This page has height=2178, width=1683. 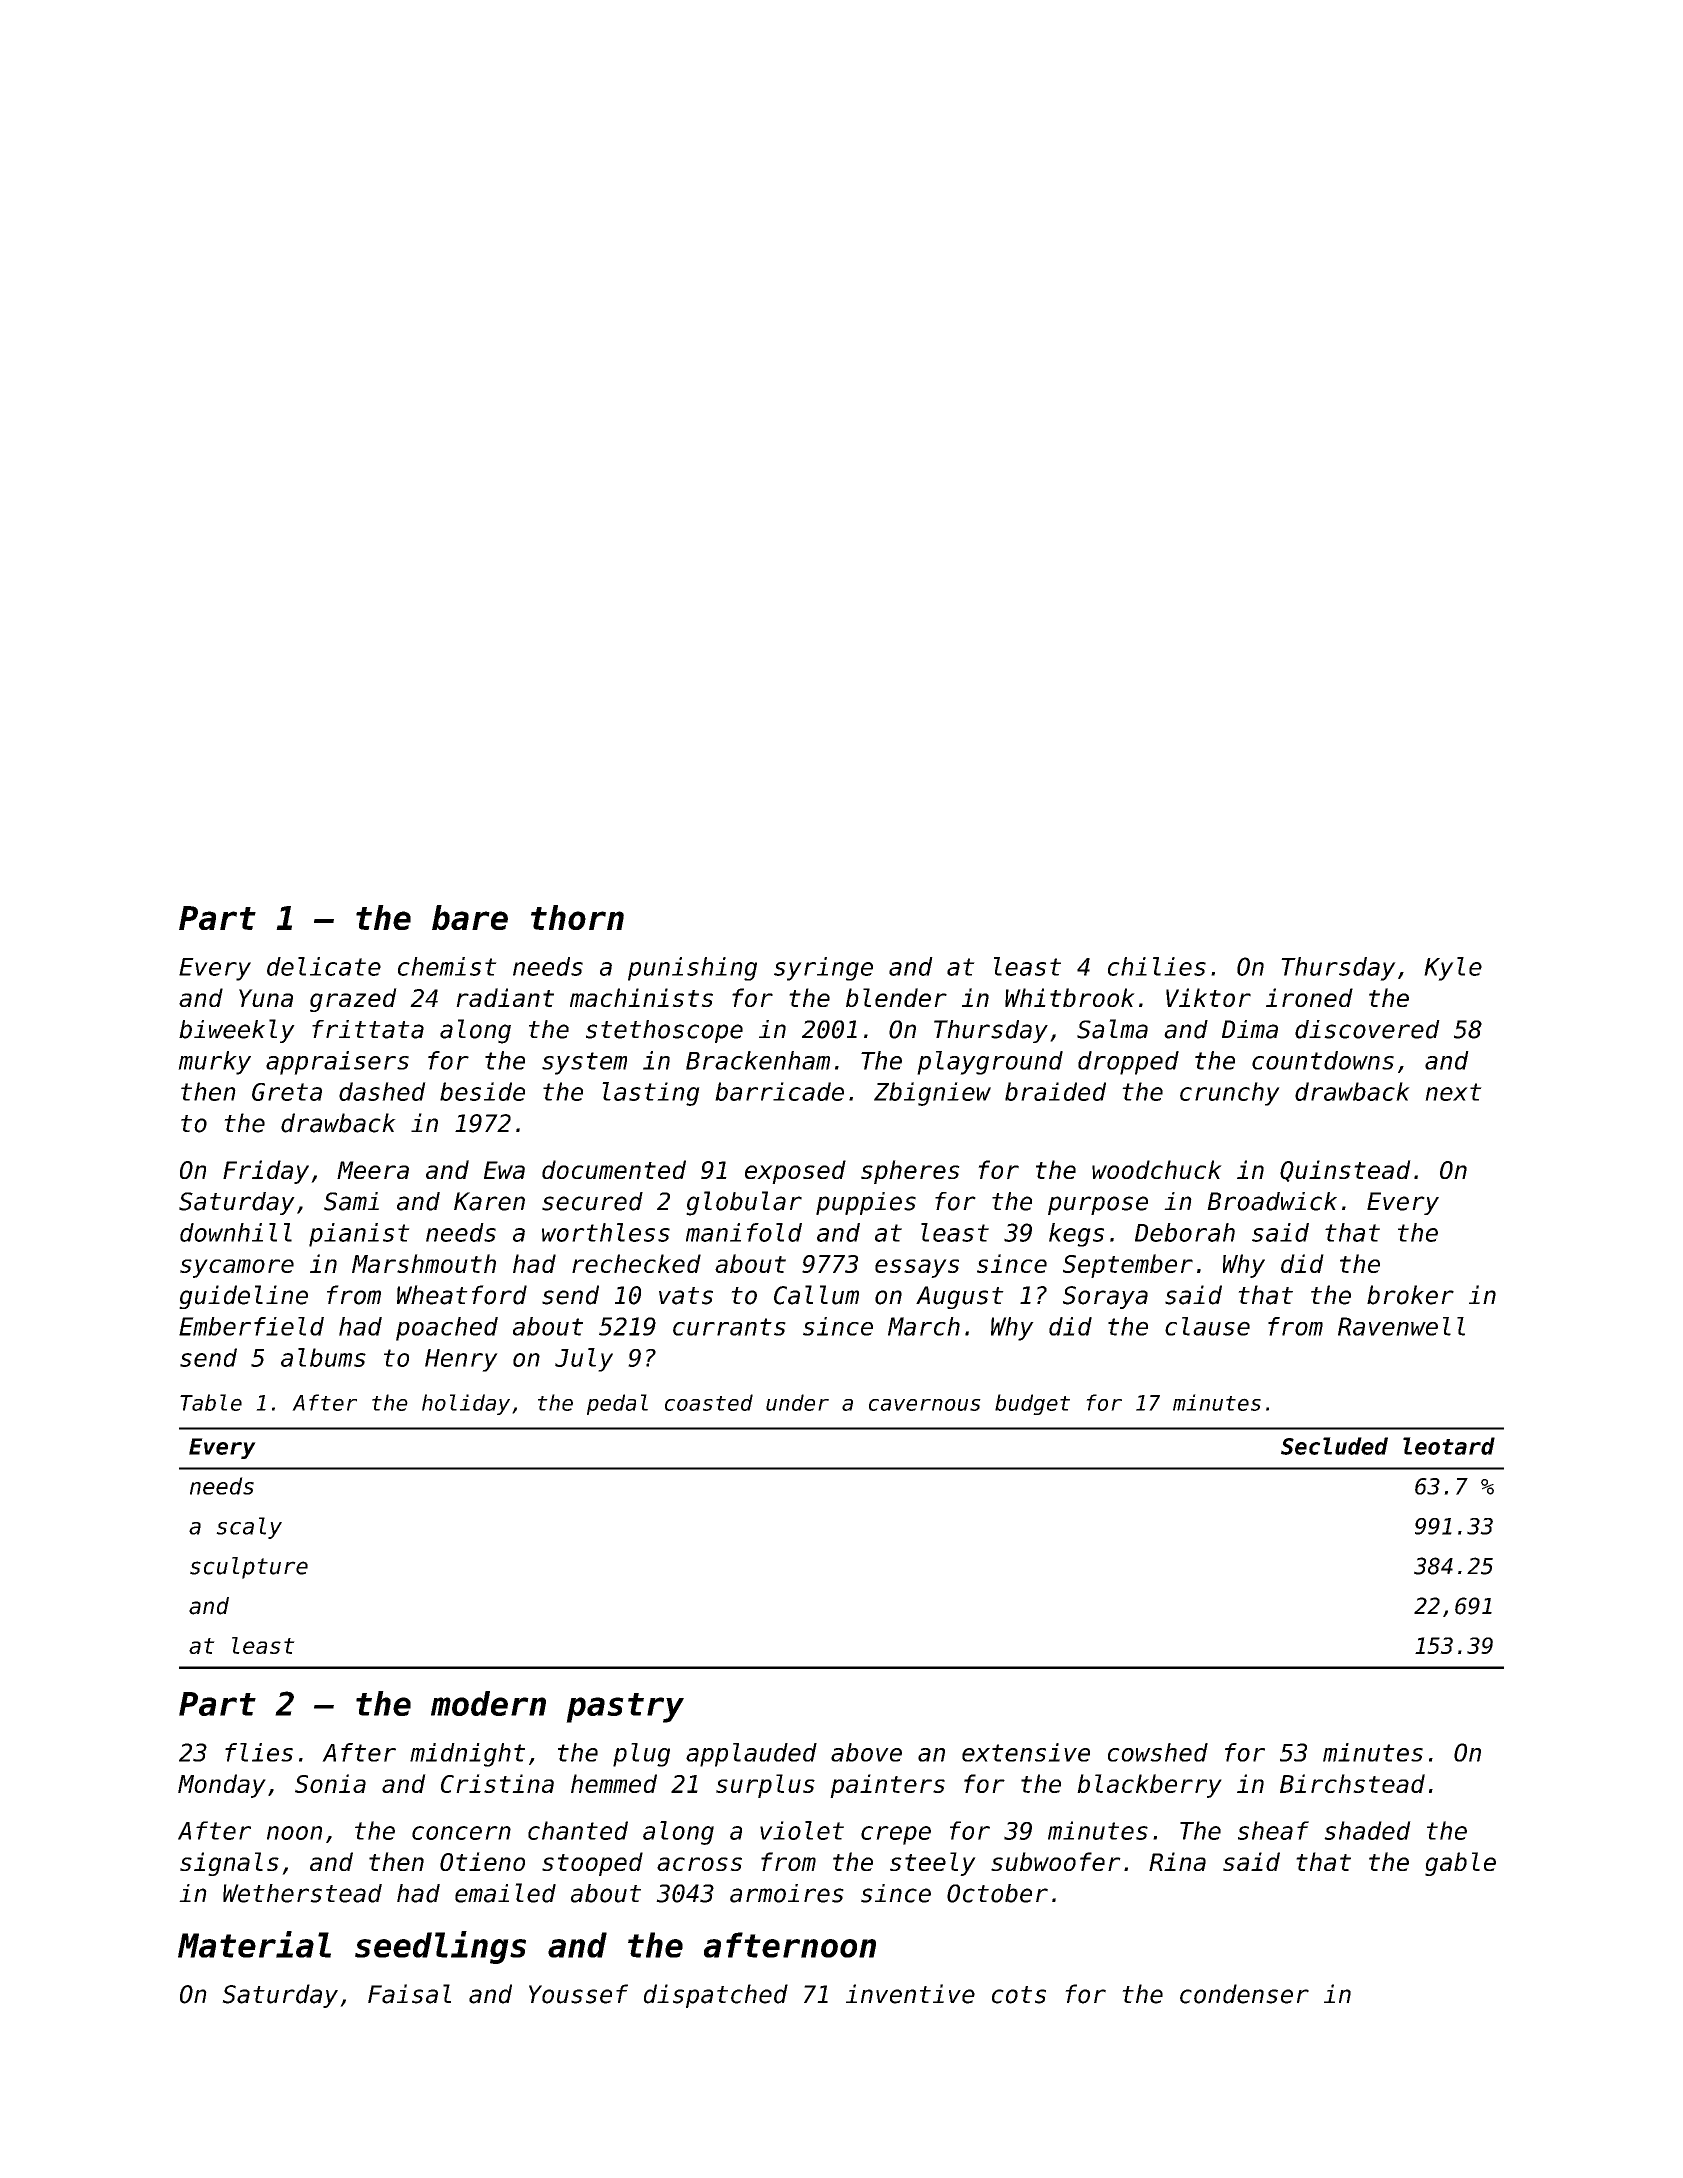 I want to click on seedlings, so click(x=440, y=1947).
